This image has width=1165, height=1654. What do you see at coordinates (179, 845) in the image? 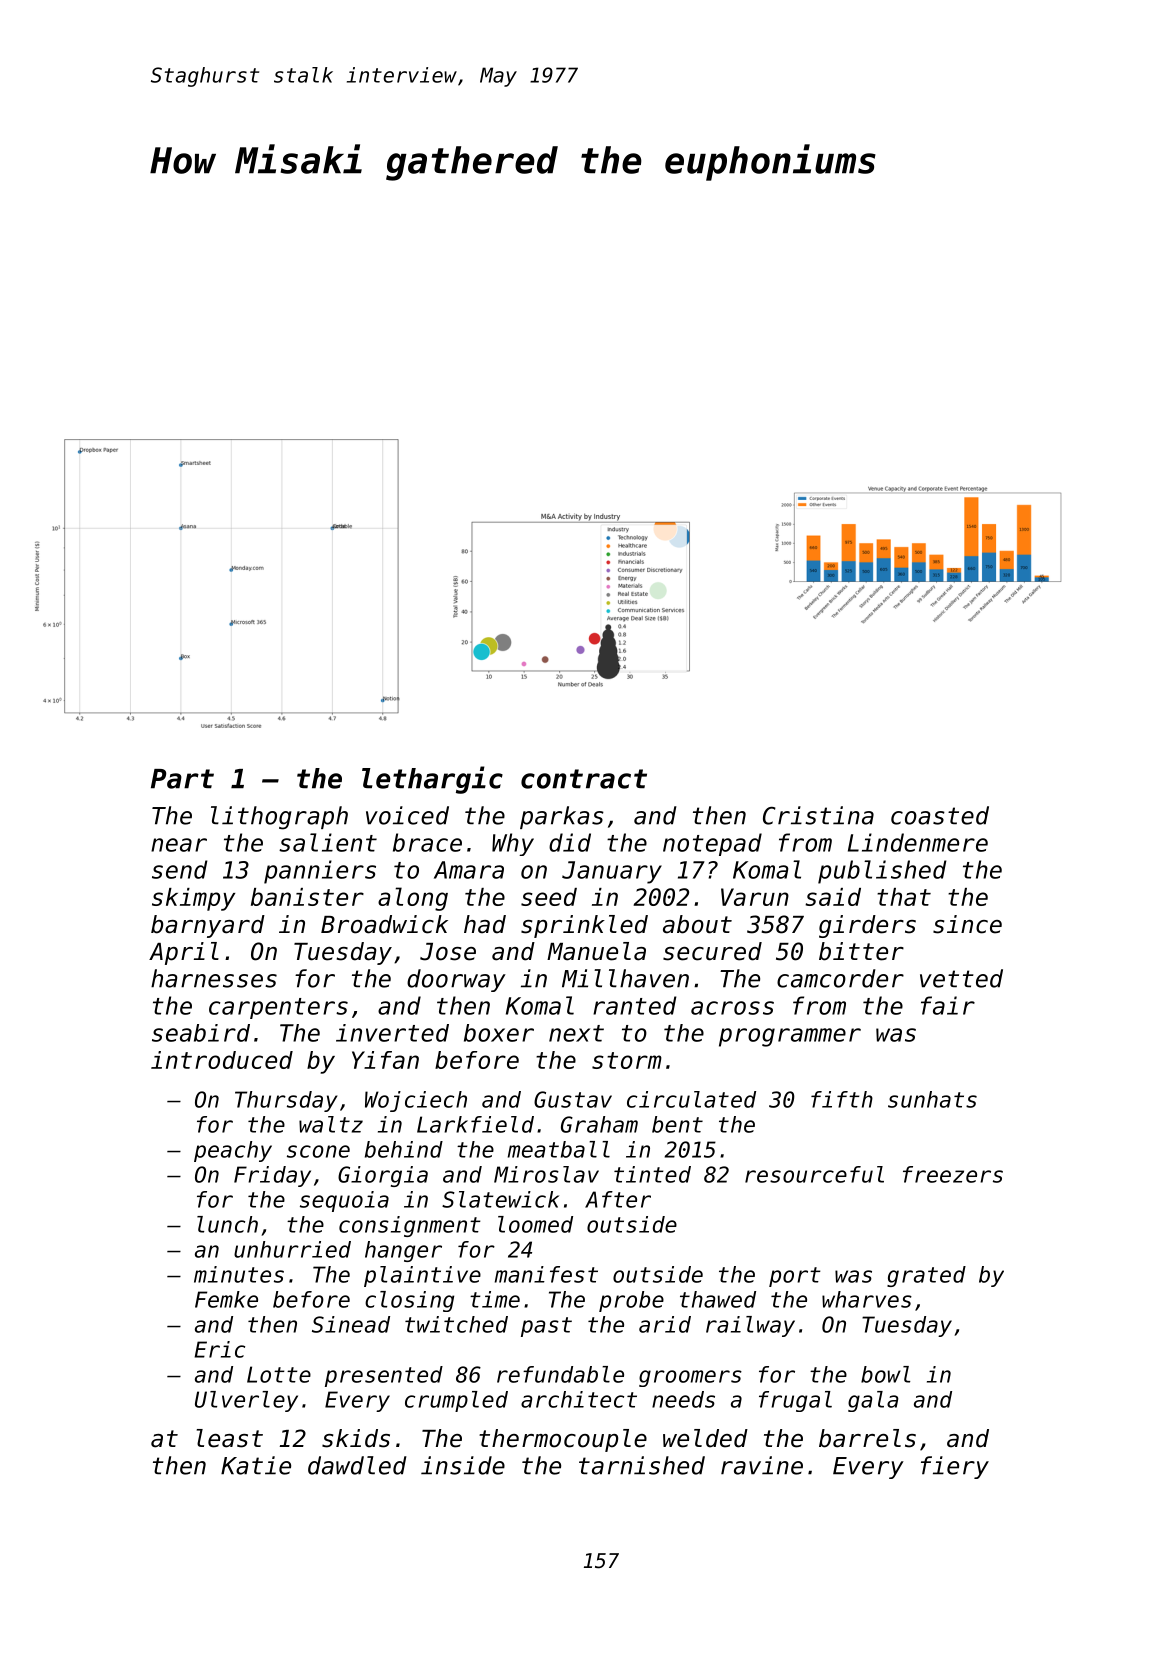
I see `near` at bounding box center [179, 845].
